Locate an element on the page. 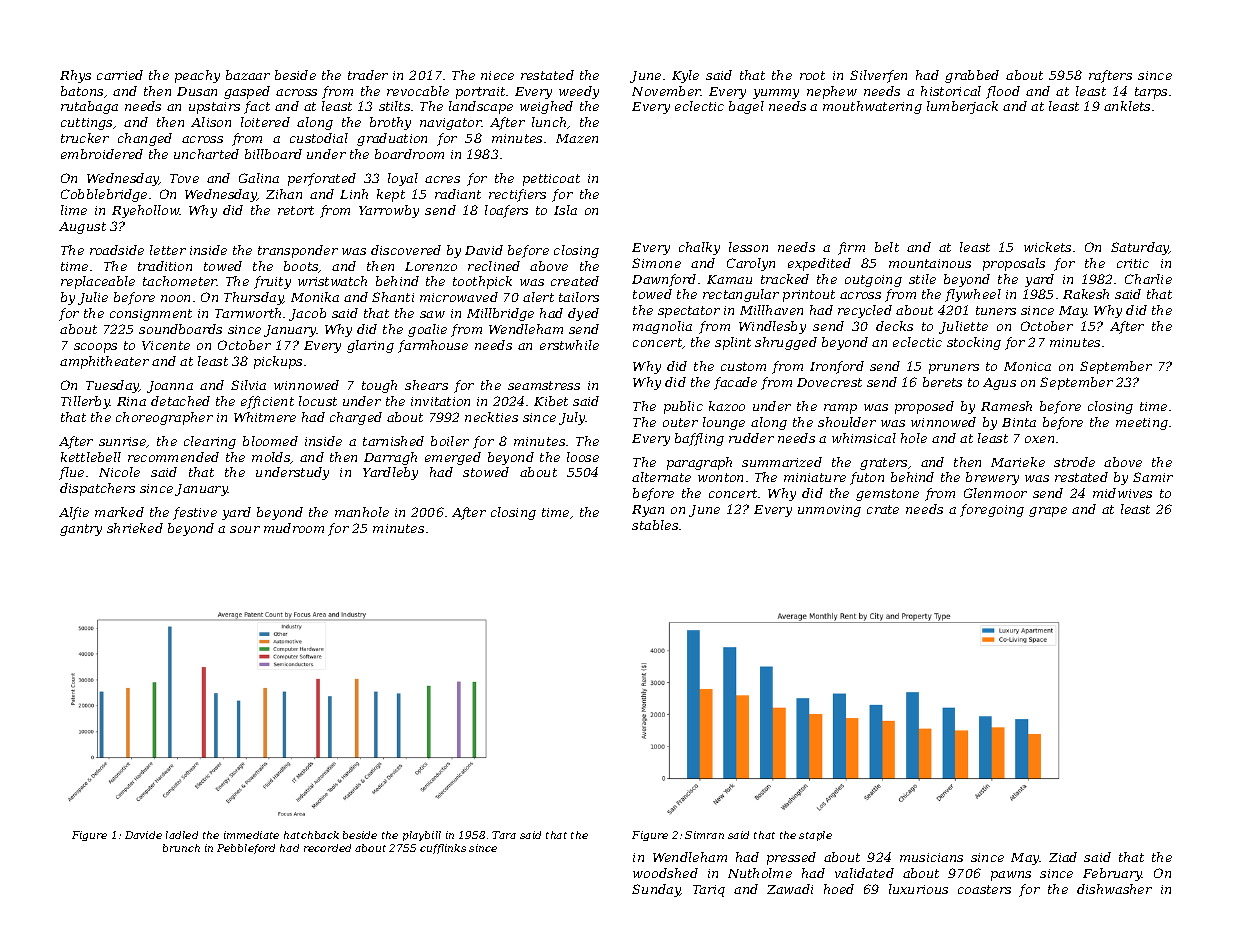  Vicente is located at coordinates (166, 345).
